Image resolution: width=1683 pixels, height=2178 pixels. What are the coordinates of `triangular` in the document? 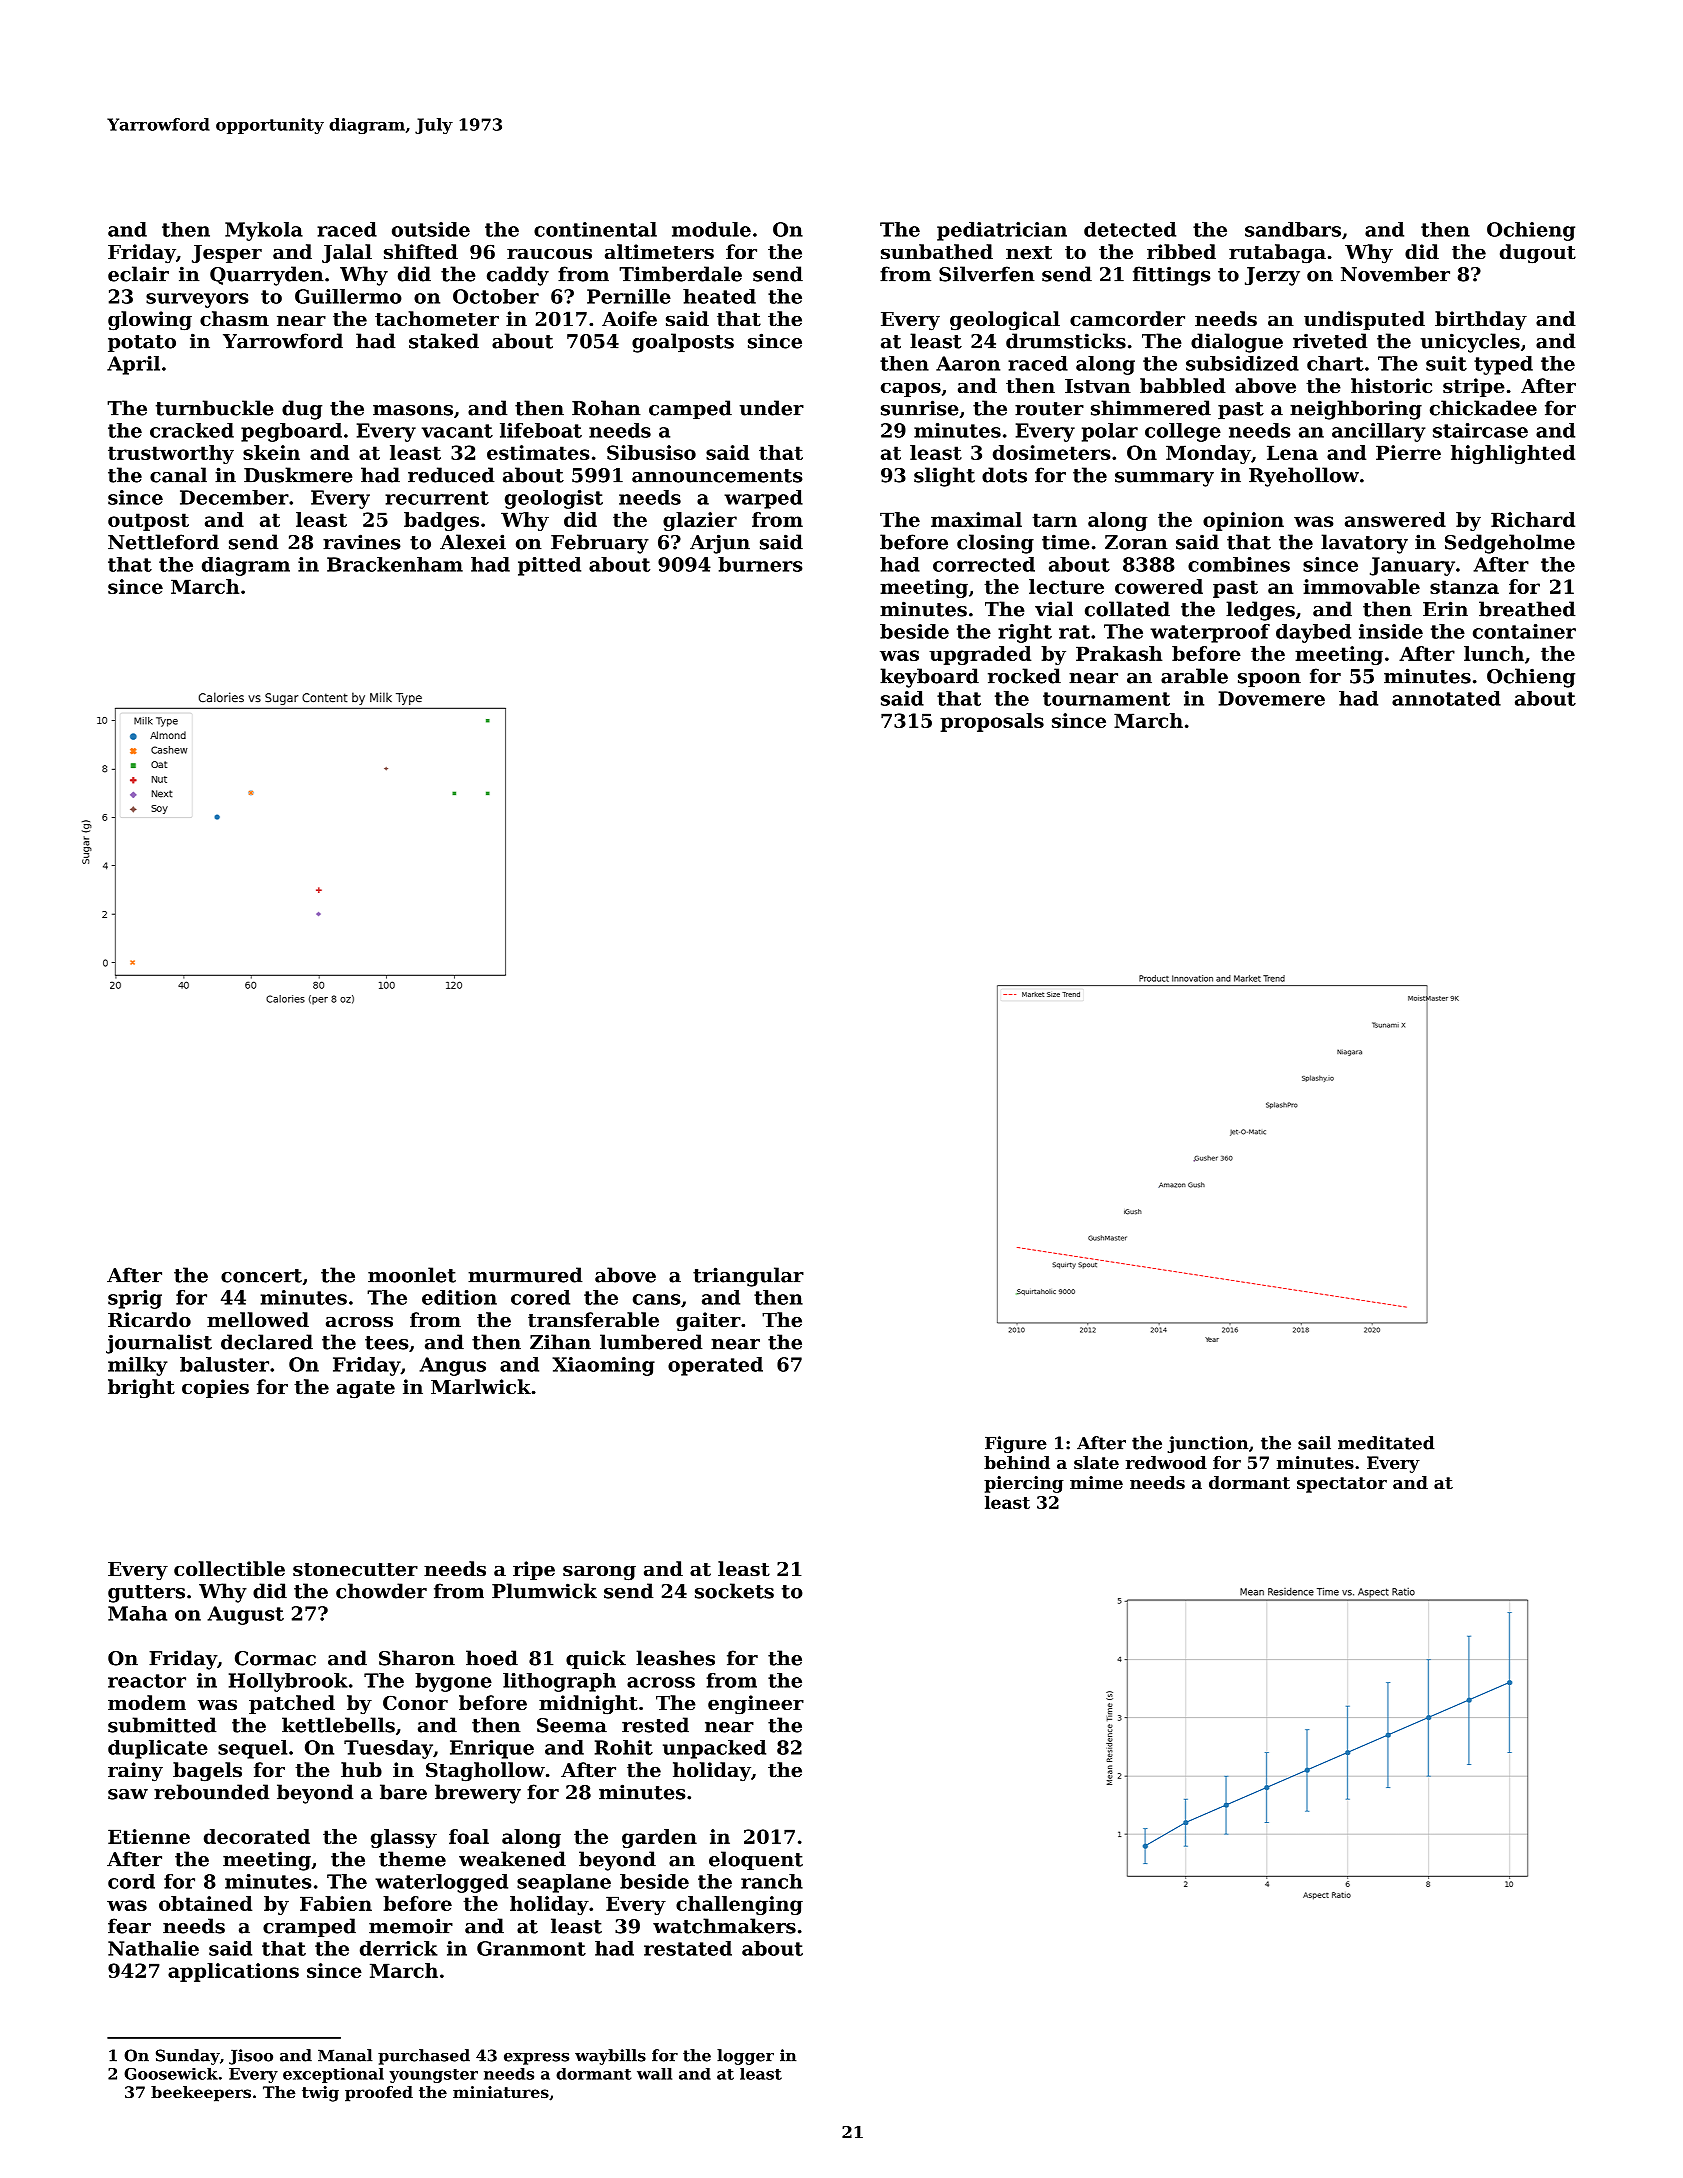 It's located at (748, 1277).
